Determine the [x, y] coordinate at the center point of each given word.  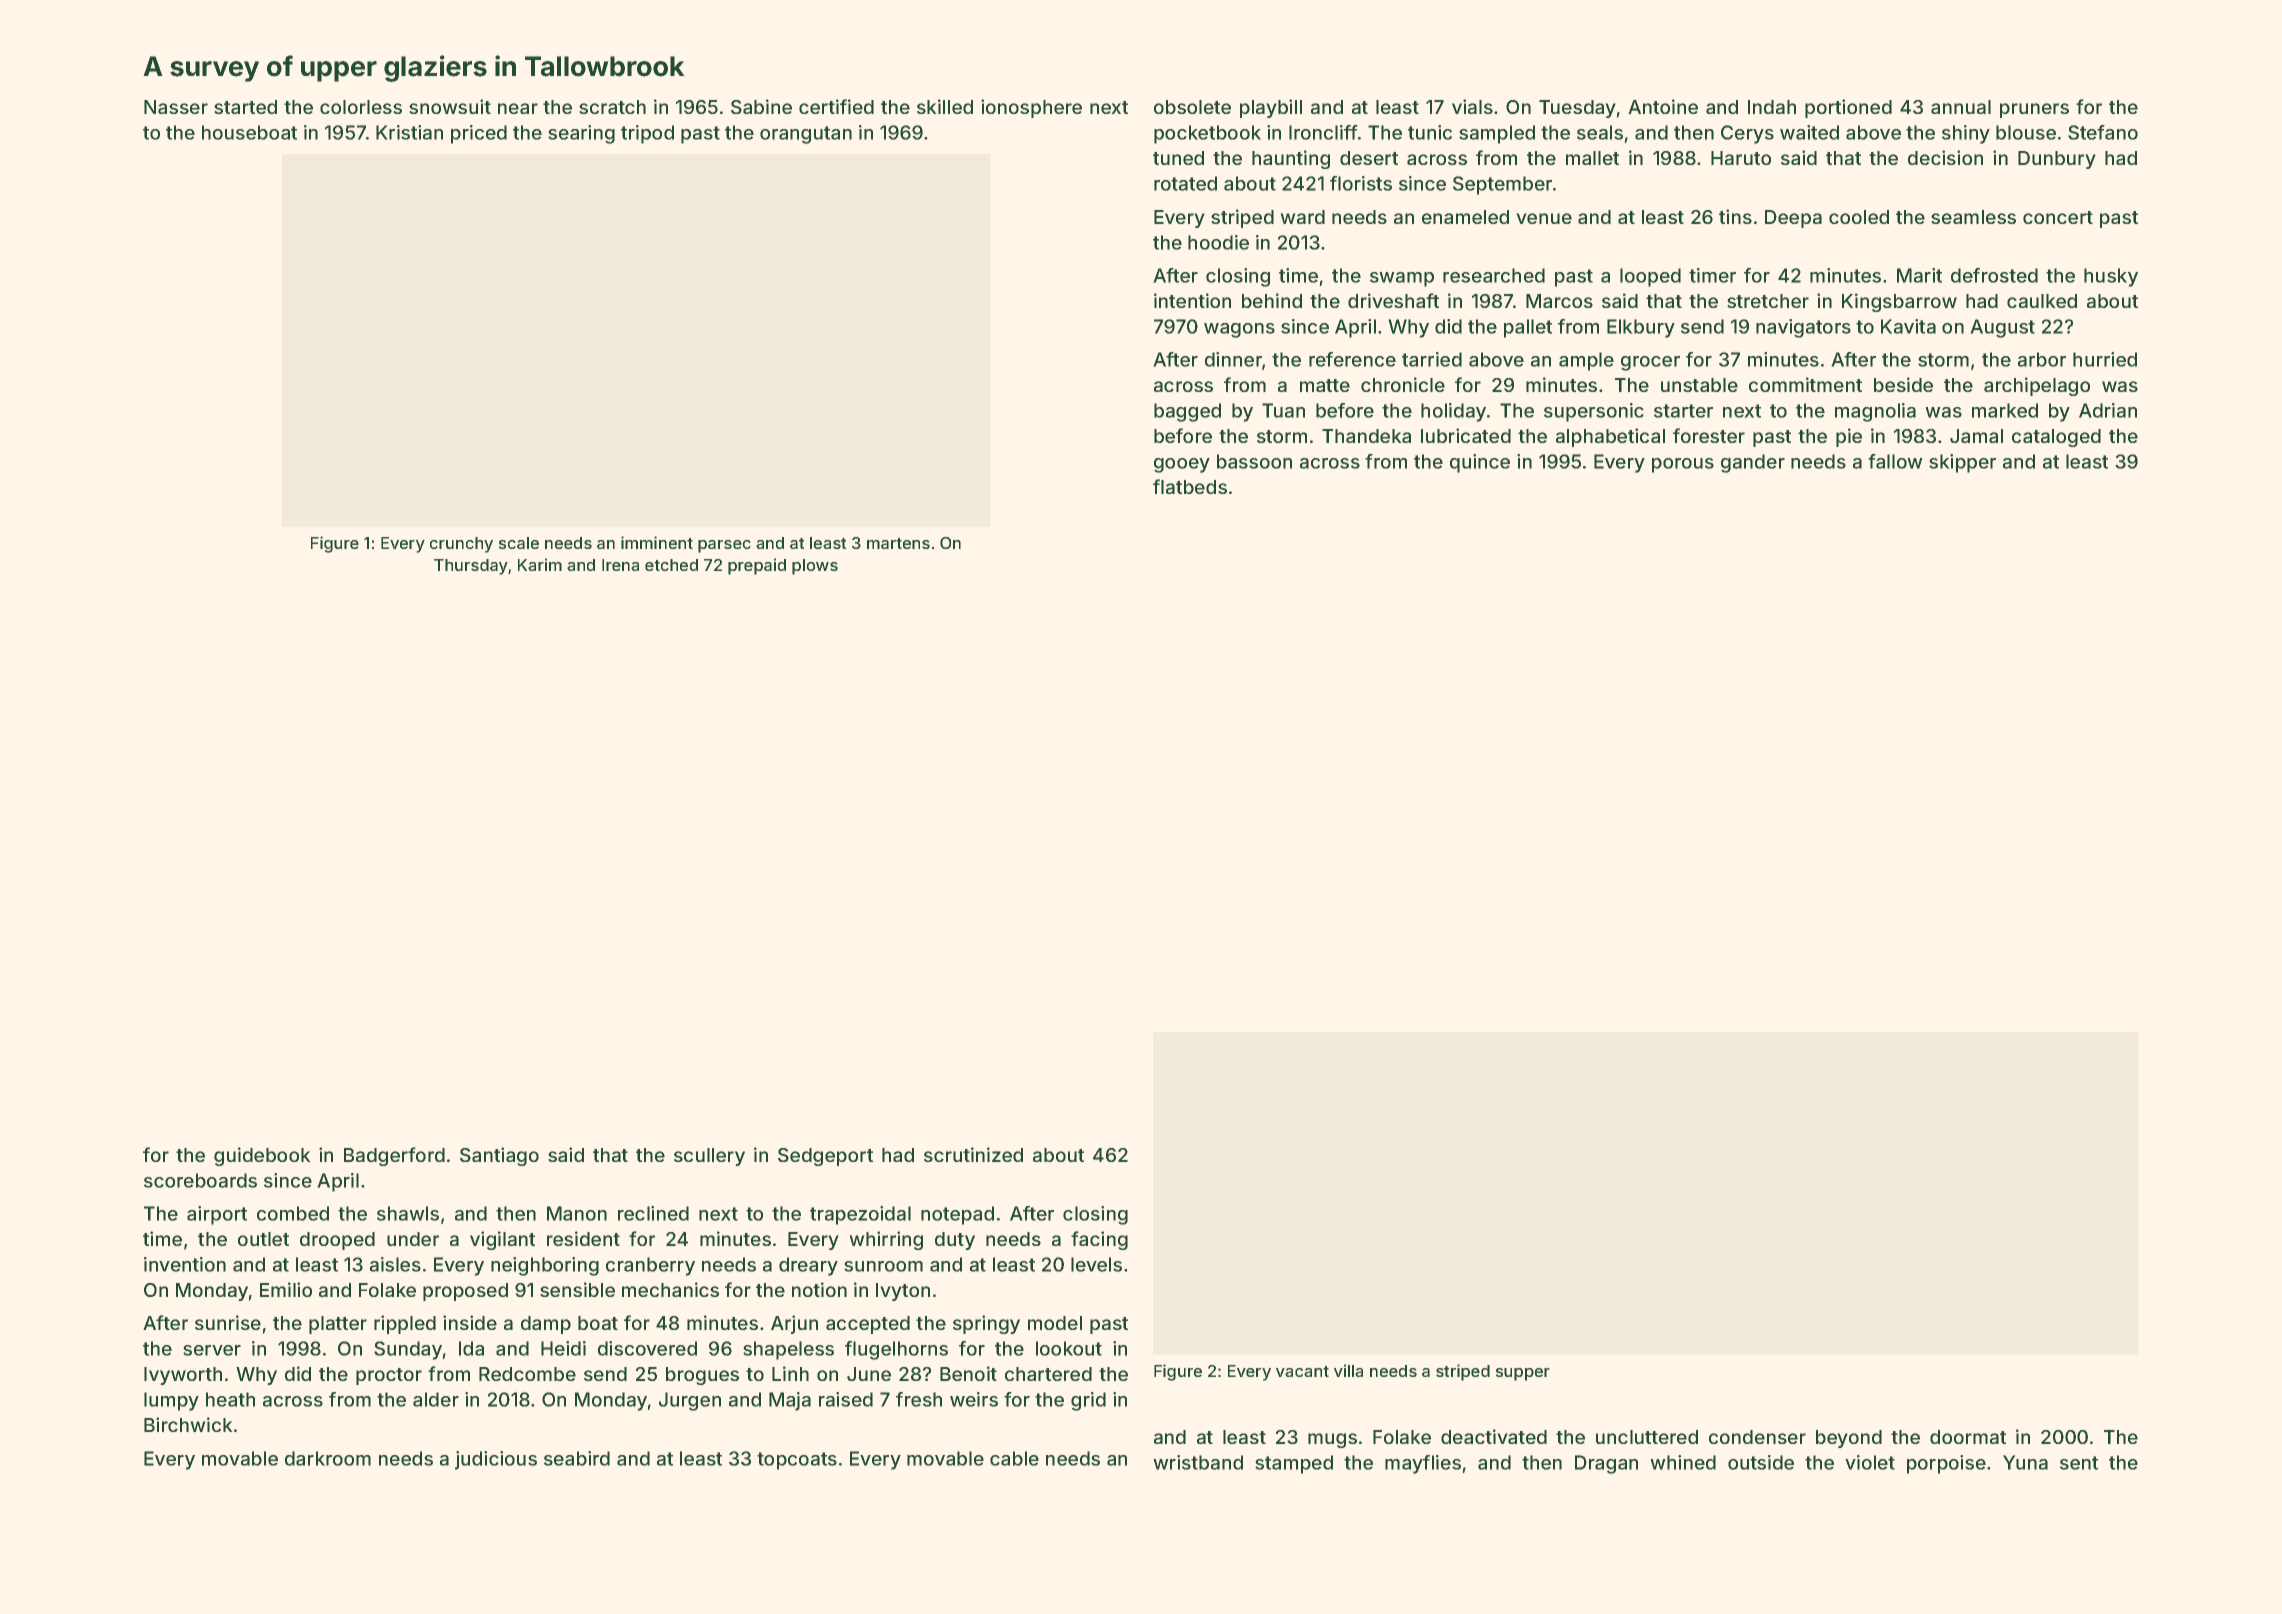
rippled [405, 1324]
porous [1683, 465]
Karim [540, 564]
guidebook [262, 1156]
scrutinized [973, 1154]
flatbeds [1190, 486]
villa [1348, 1370]
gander [1753, 463]
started [245, 107]
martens [898, 543]
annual [1961, 107]
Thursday [471, 567]
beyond [1849, 1439]
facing [1099, 1240]
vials [1472, 106]
